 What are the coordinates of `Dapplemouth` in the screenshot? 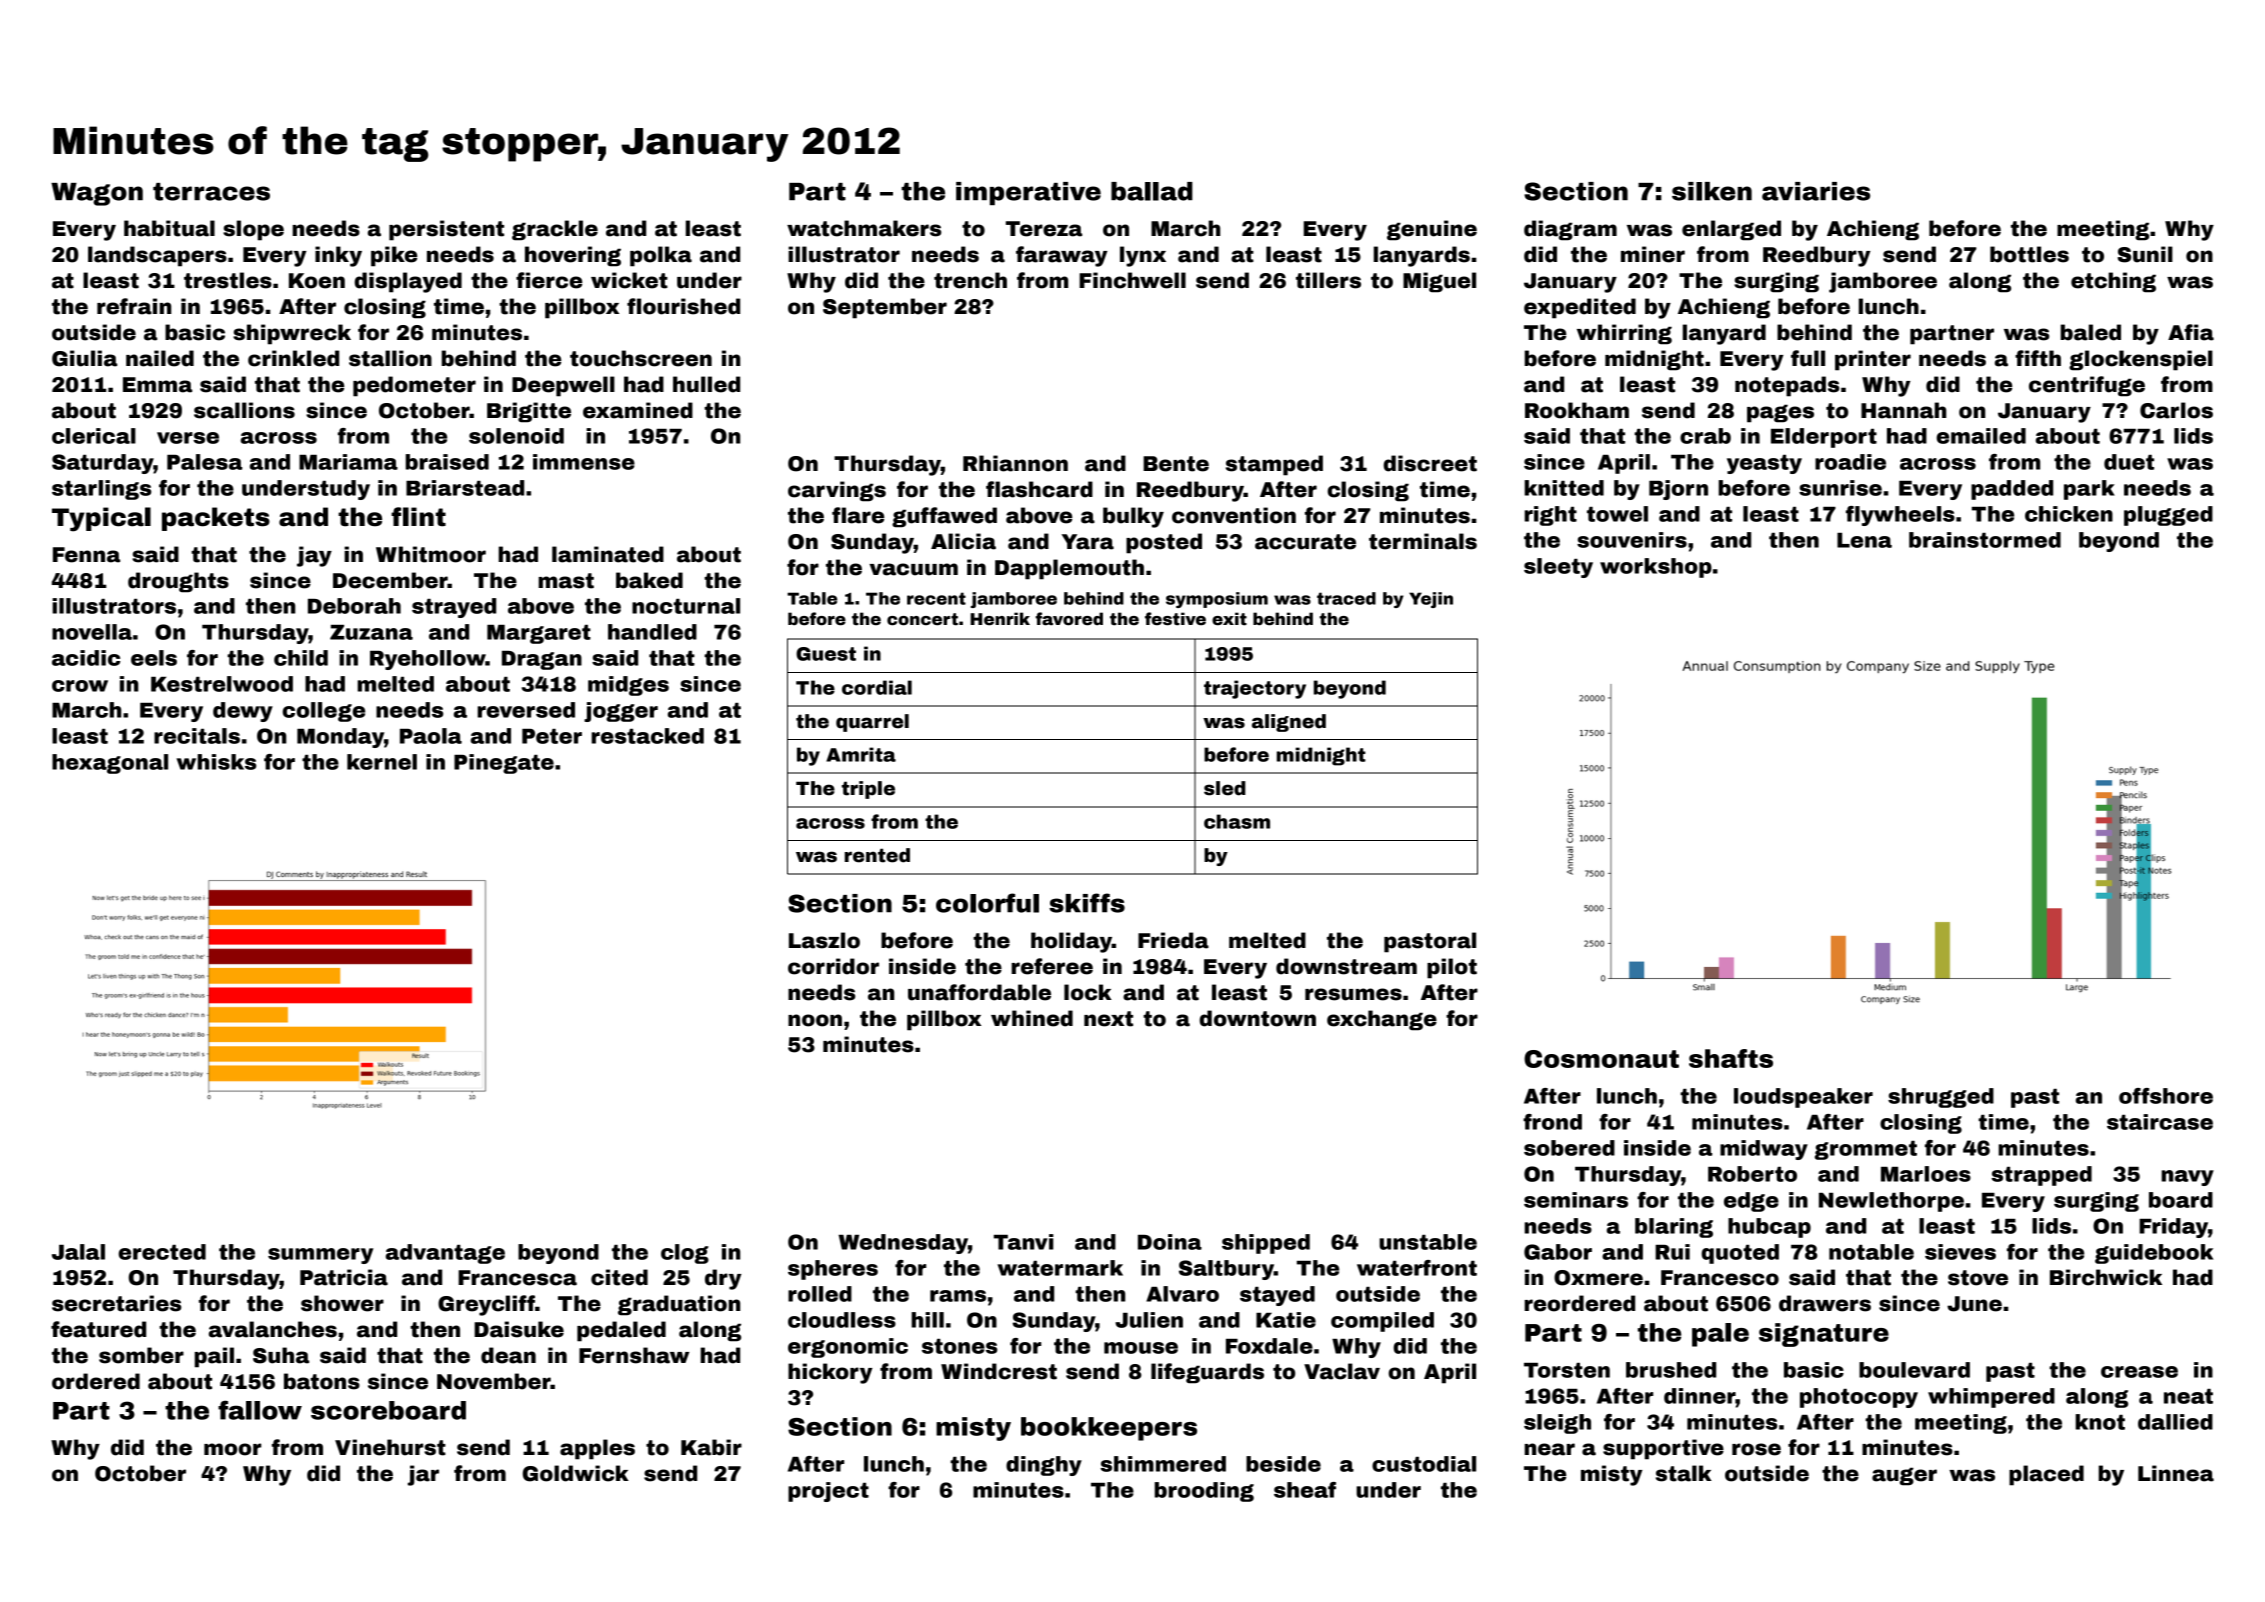 It's located at (1069, 569).
